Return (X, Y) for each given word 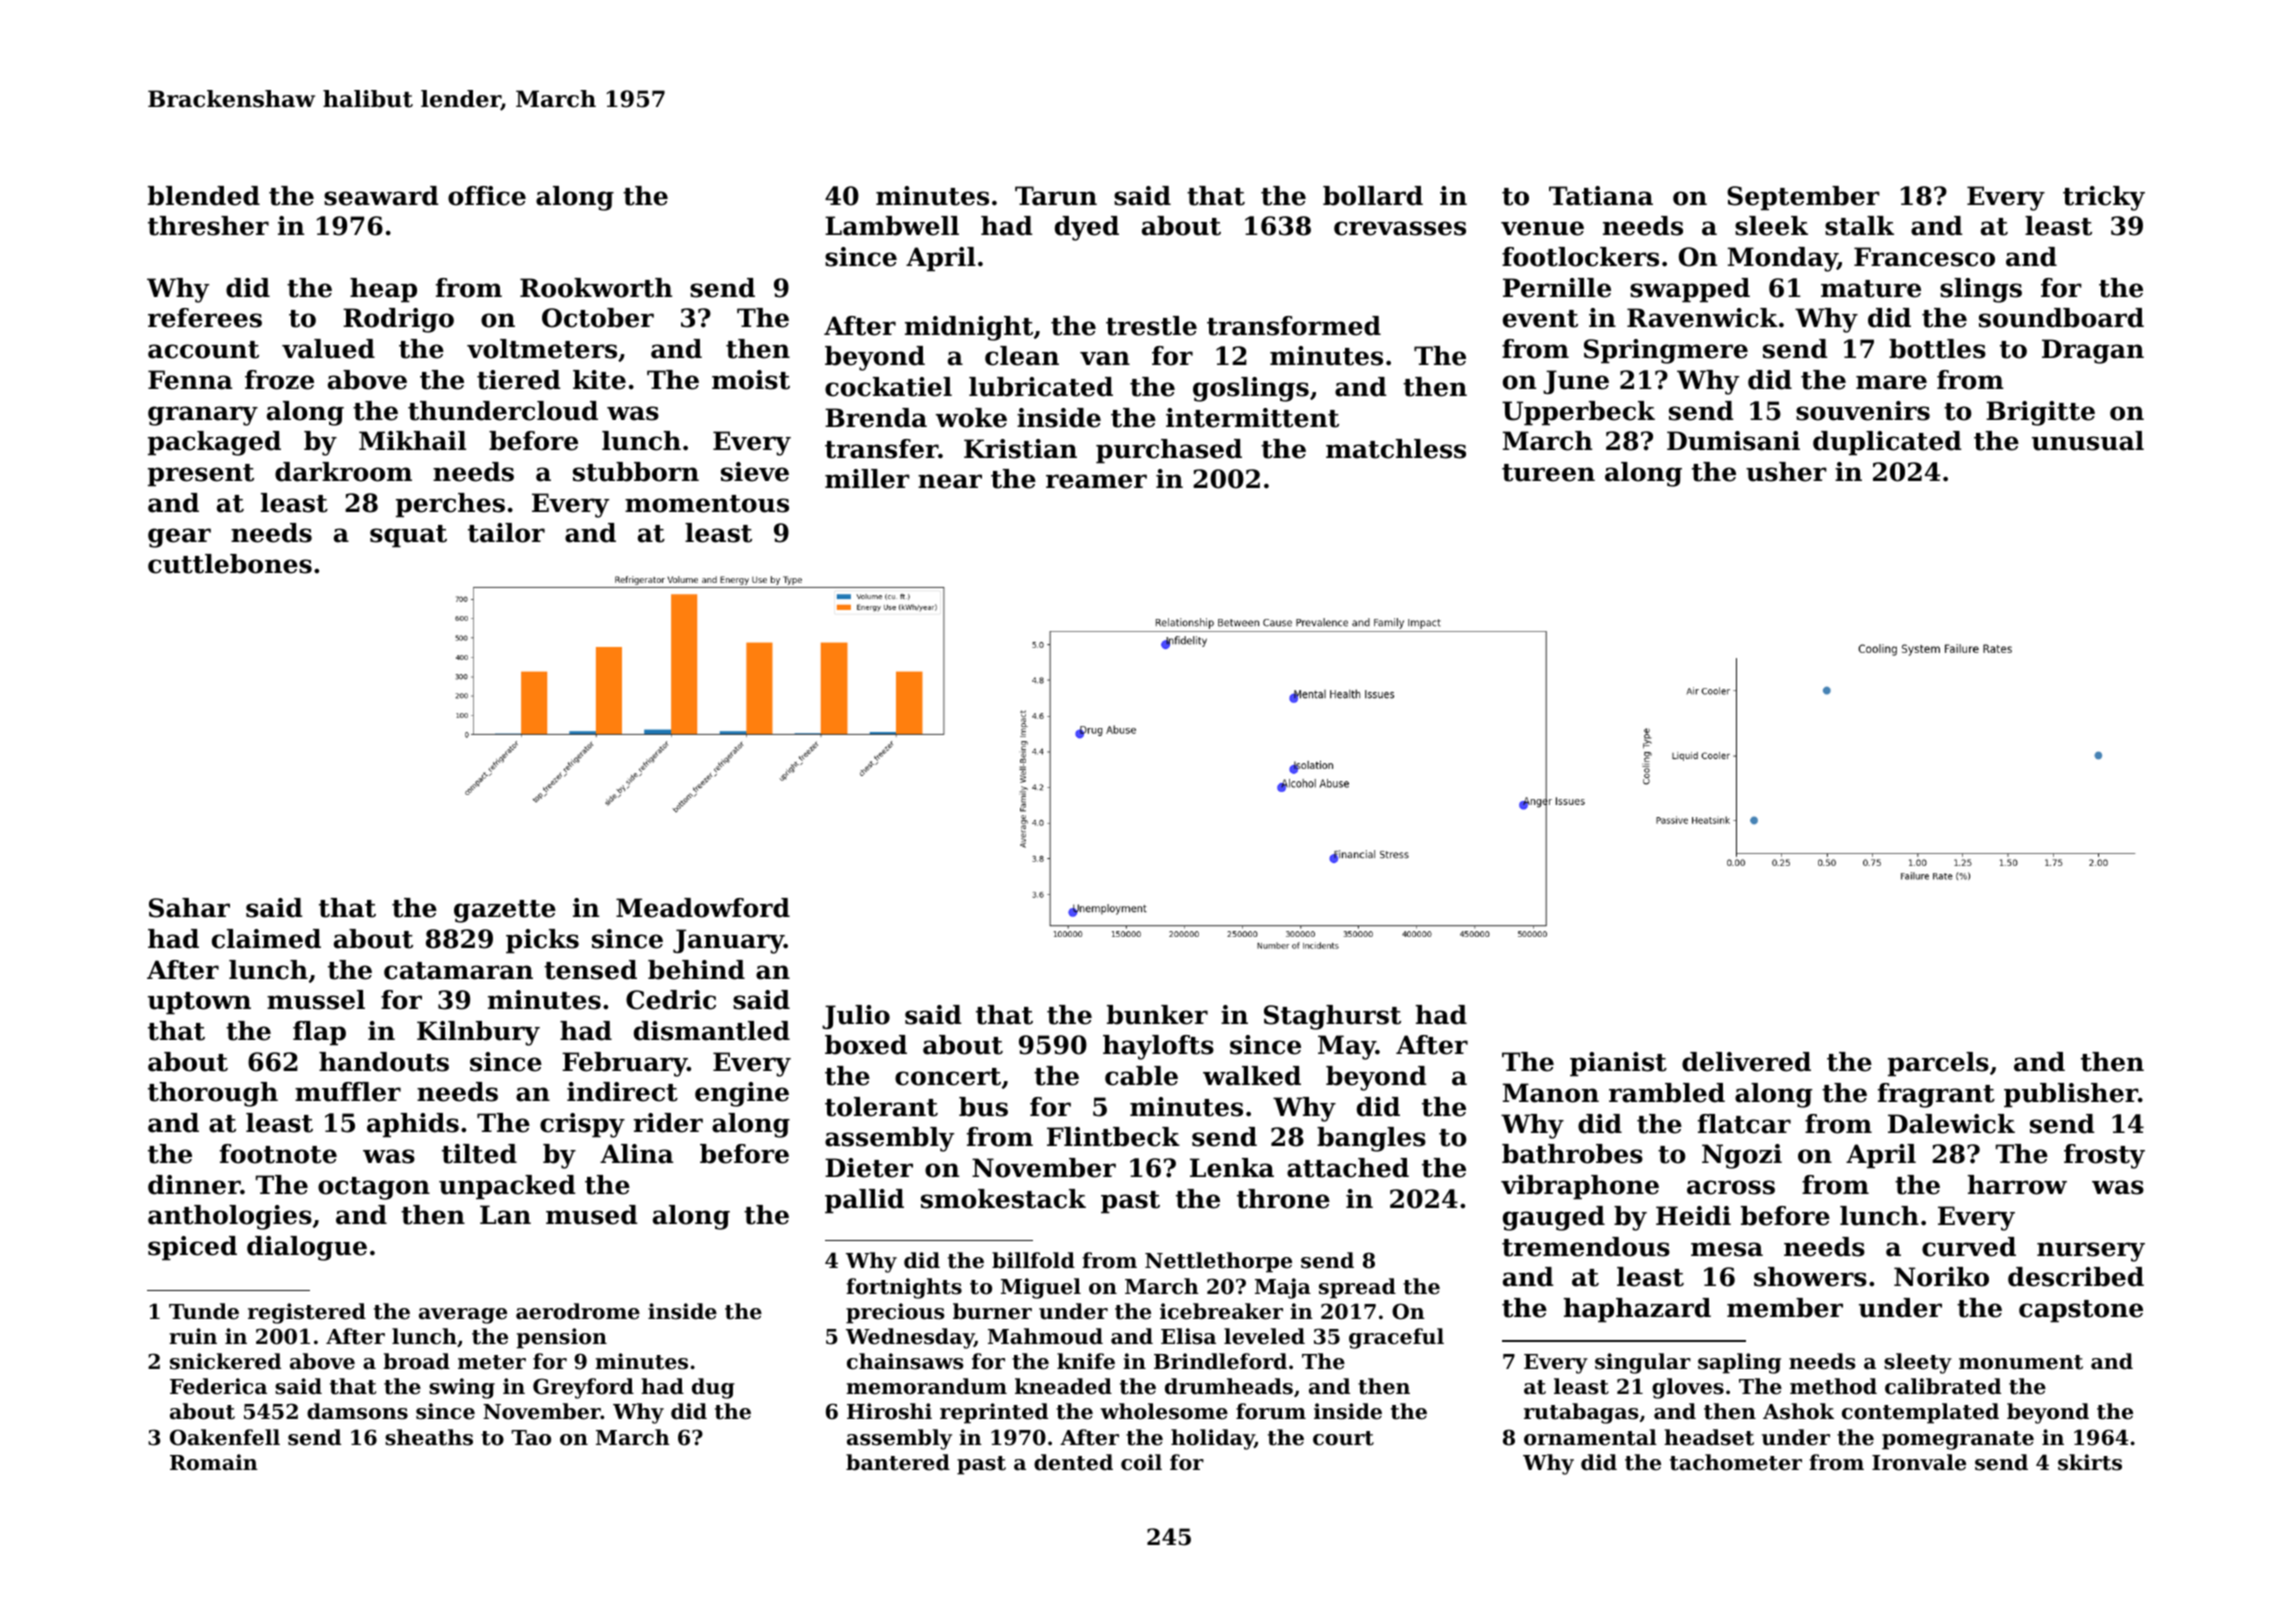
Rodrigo (398, 320)
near (950, 481)
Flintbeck (1113, 1137)
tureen (1548, 473)
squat (408, 536)
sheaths (429, 1437)
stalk (1859, 226)
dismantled (712, 1031)
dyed (1087, 228)
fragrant (1936, 1095)
